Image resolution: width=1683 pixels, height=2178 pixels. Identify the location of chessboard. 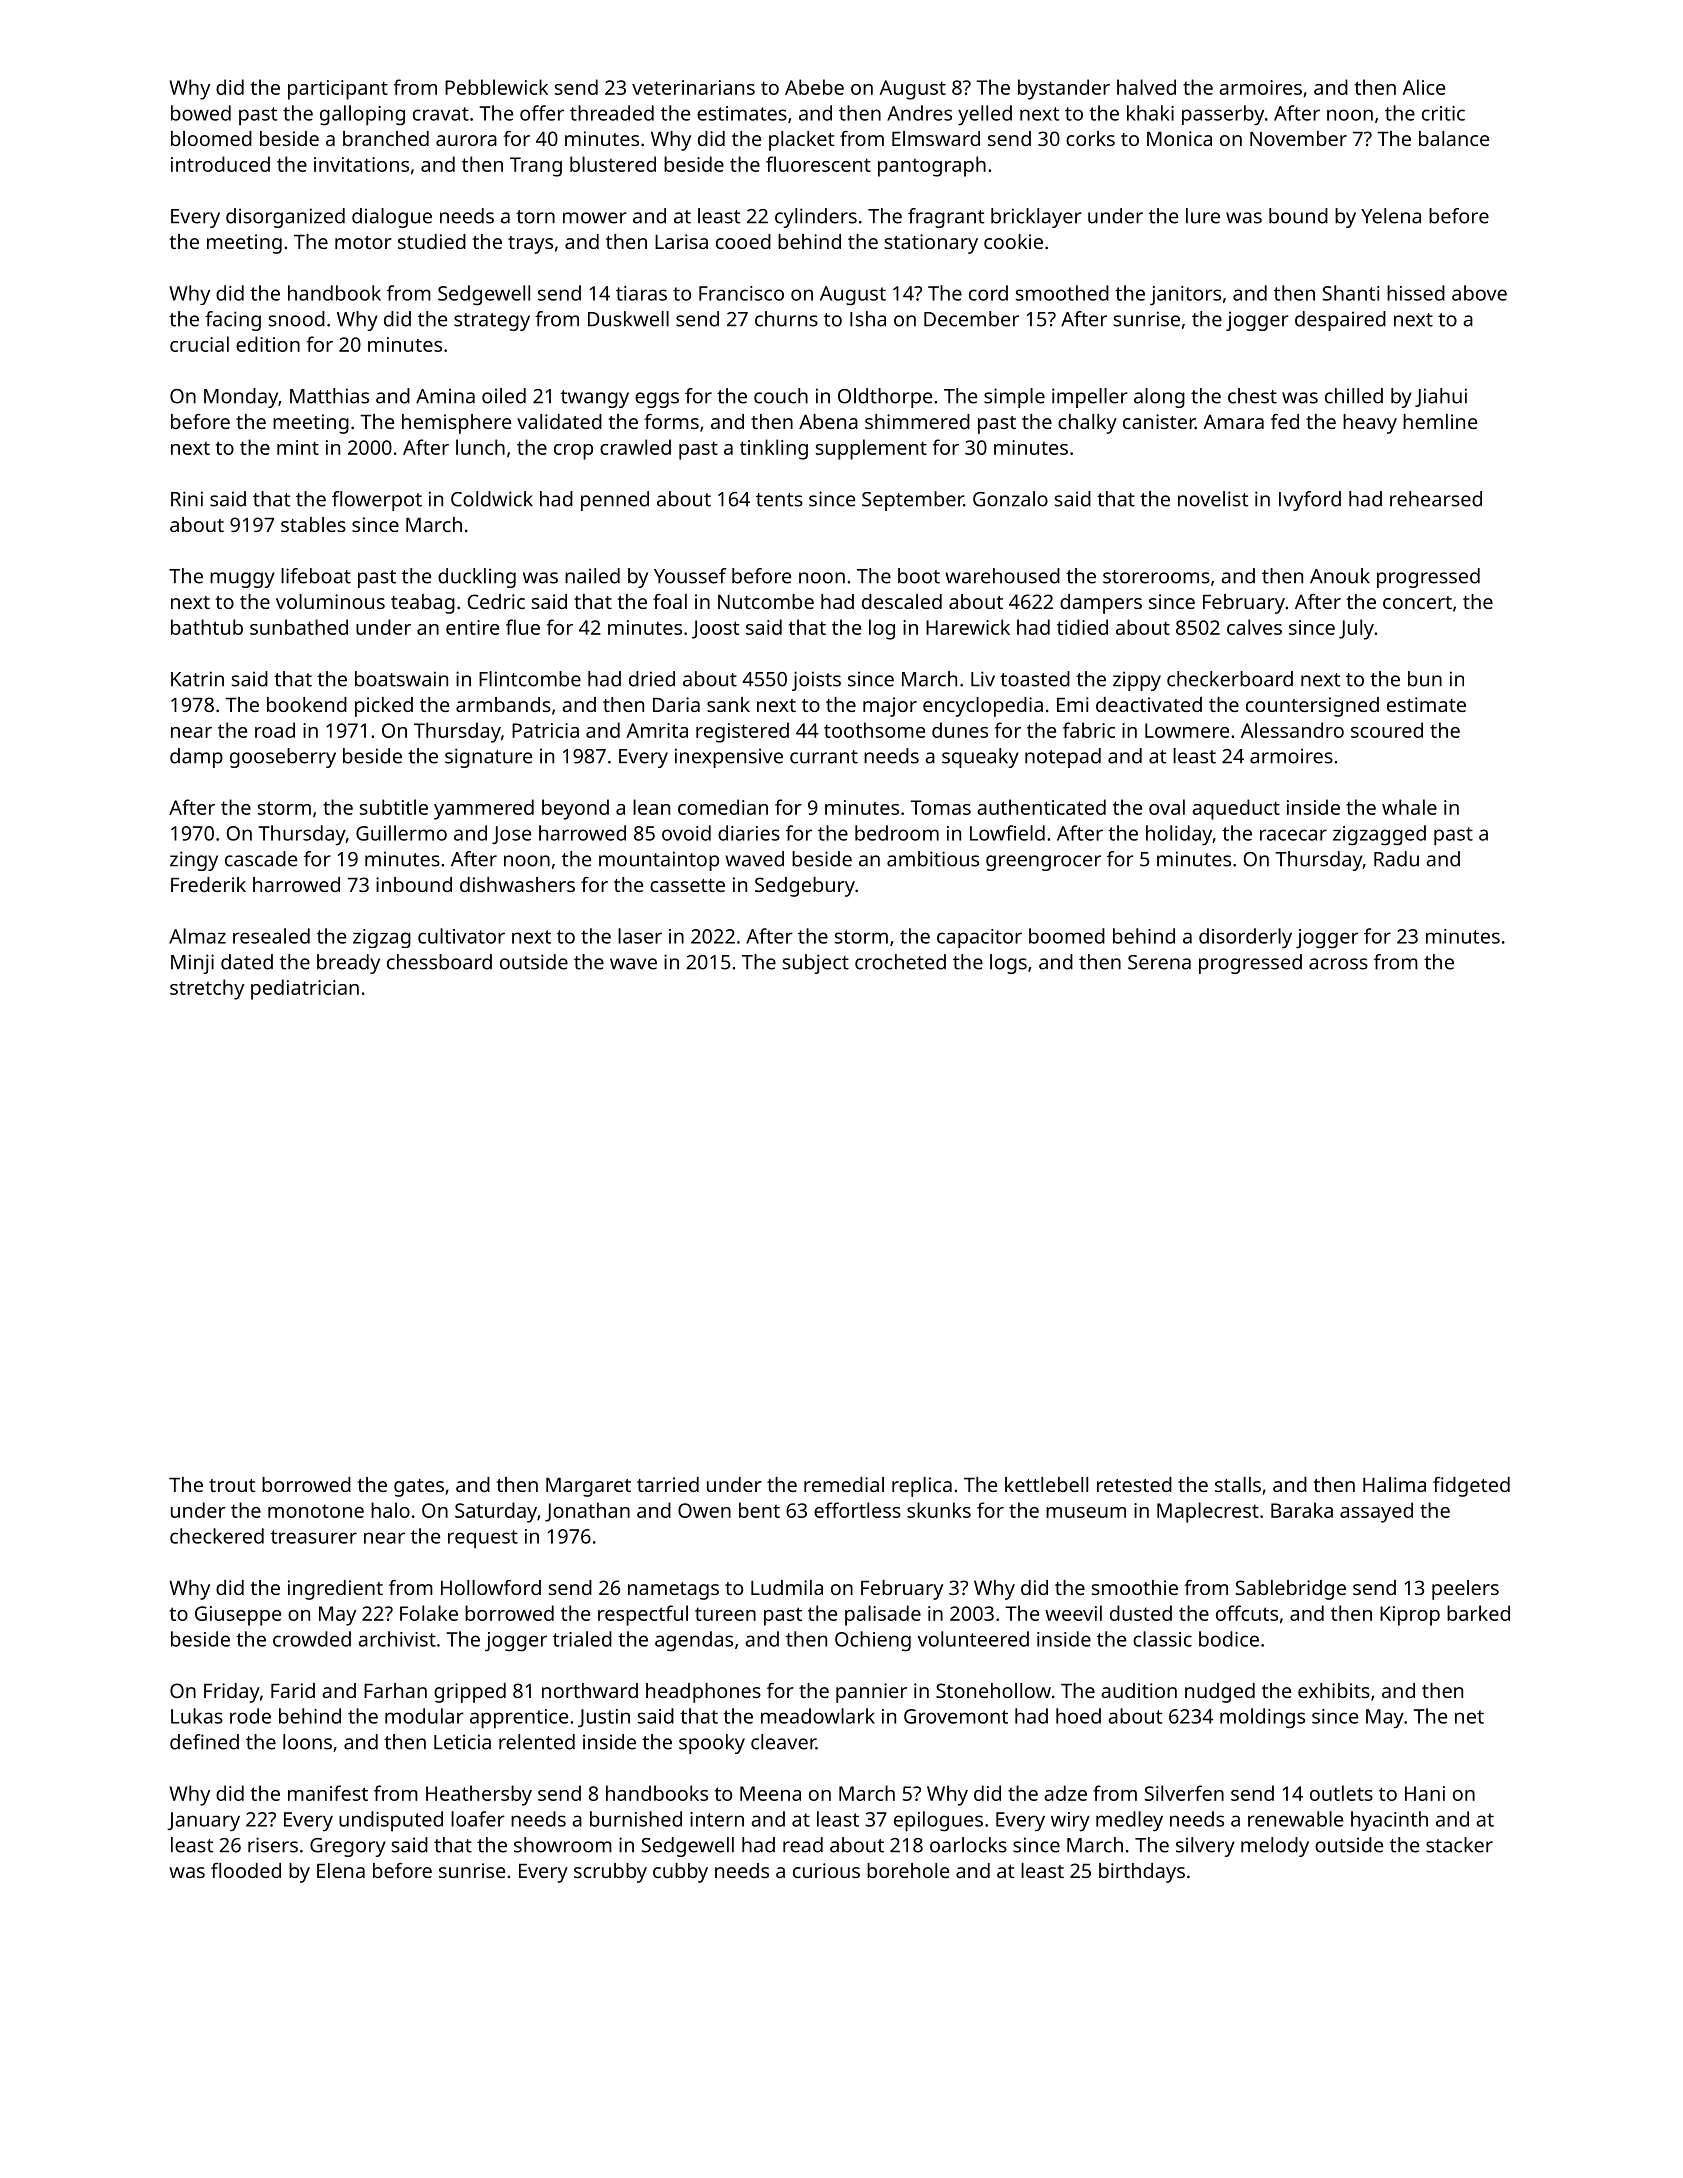
(439, 962).
